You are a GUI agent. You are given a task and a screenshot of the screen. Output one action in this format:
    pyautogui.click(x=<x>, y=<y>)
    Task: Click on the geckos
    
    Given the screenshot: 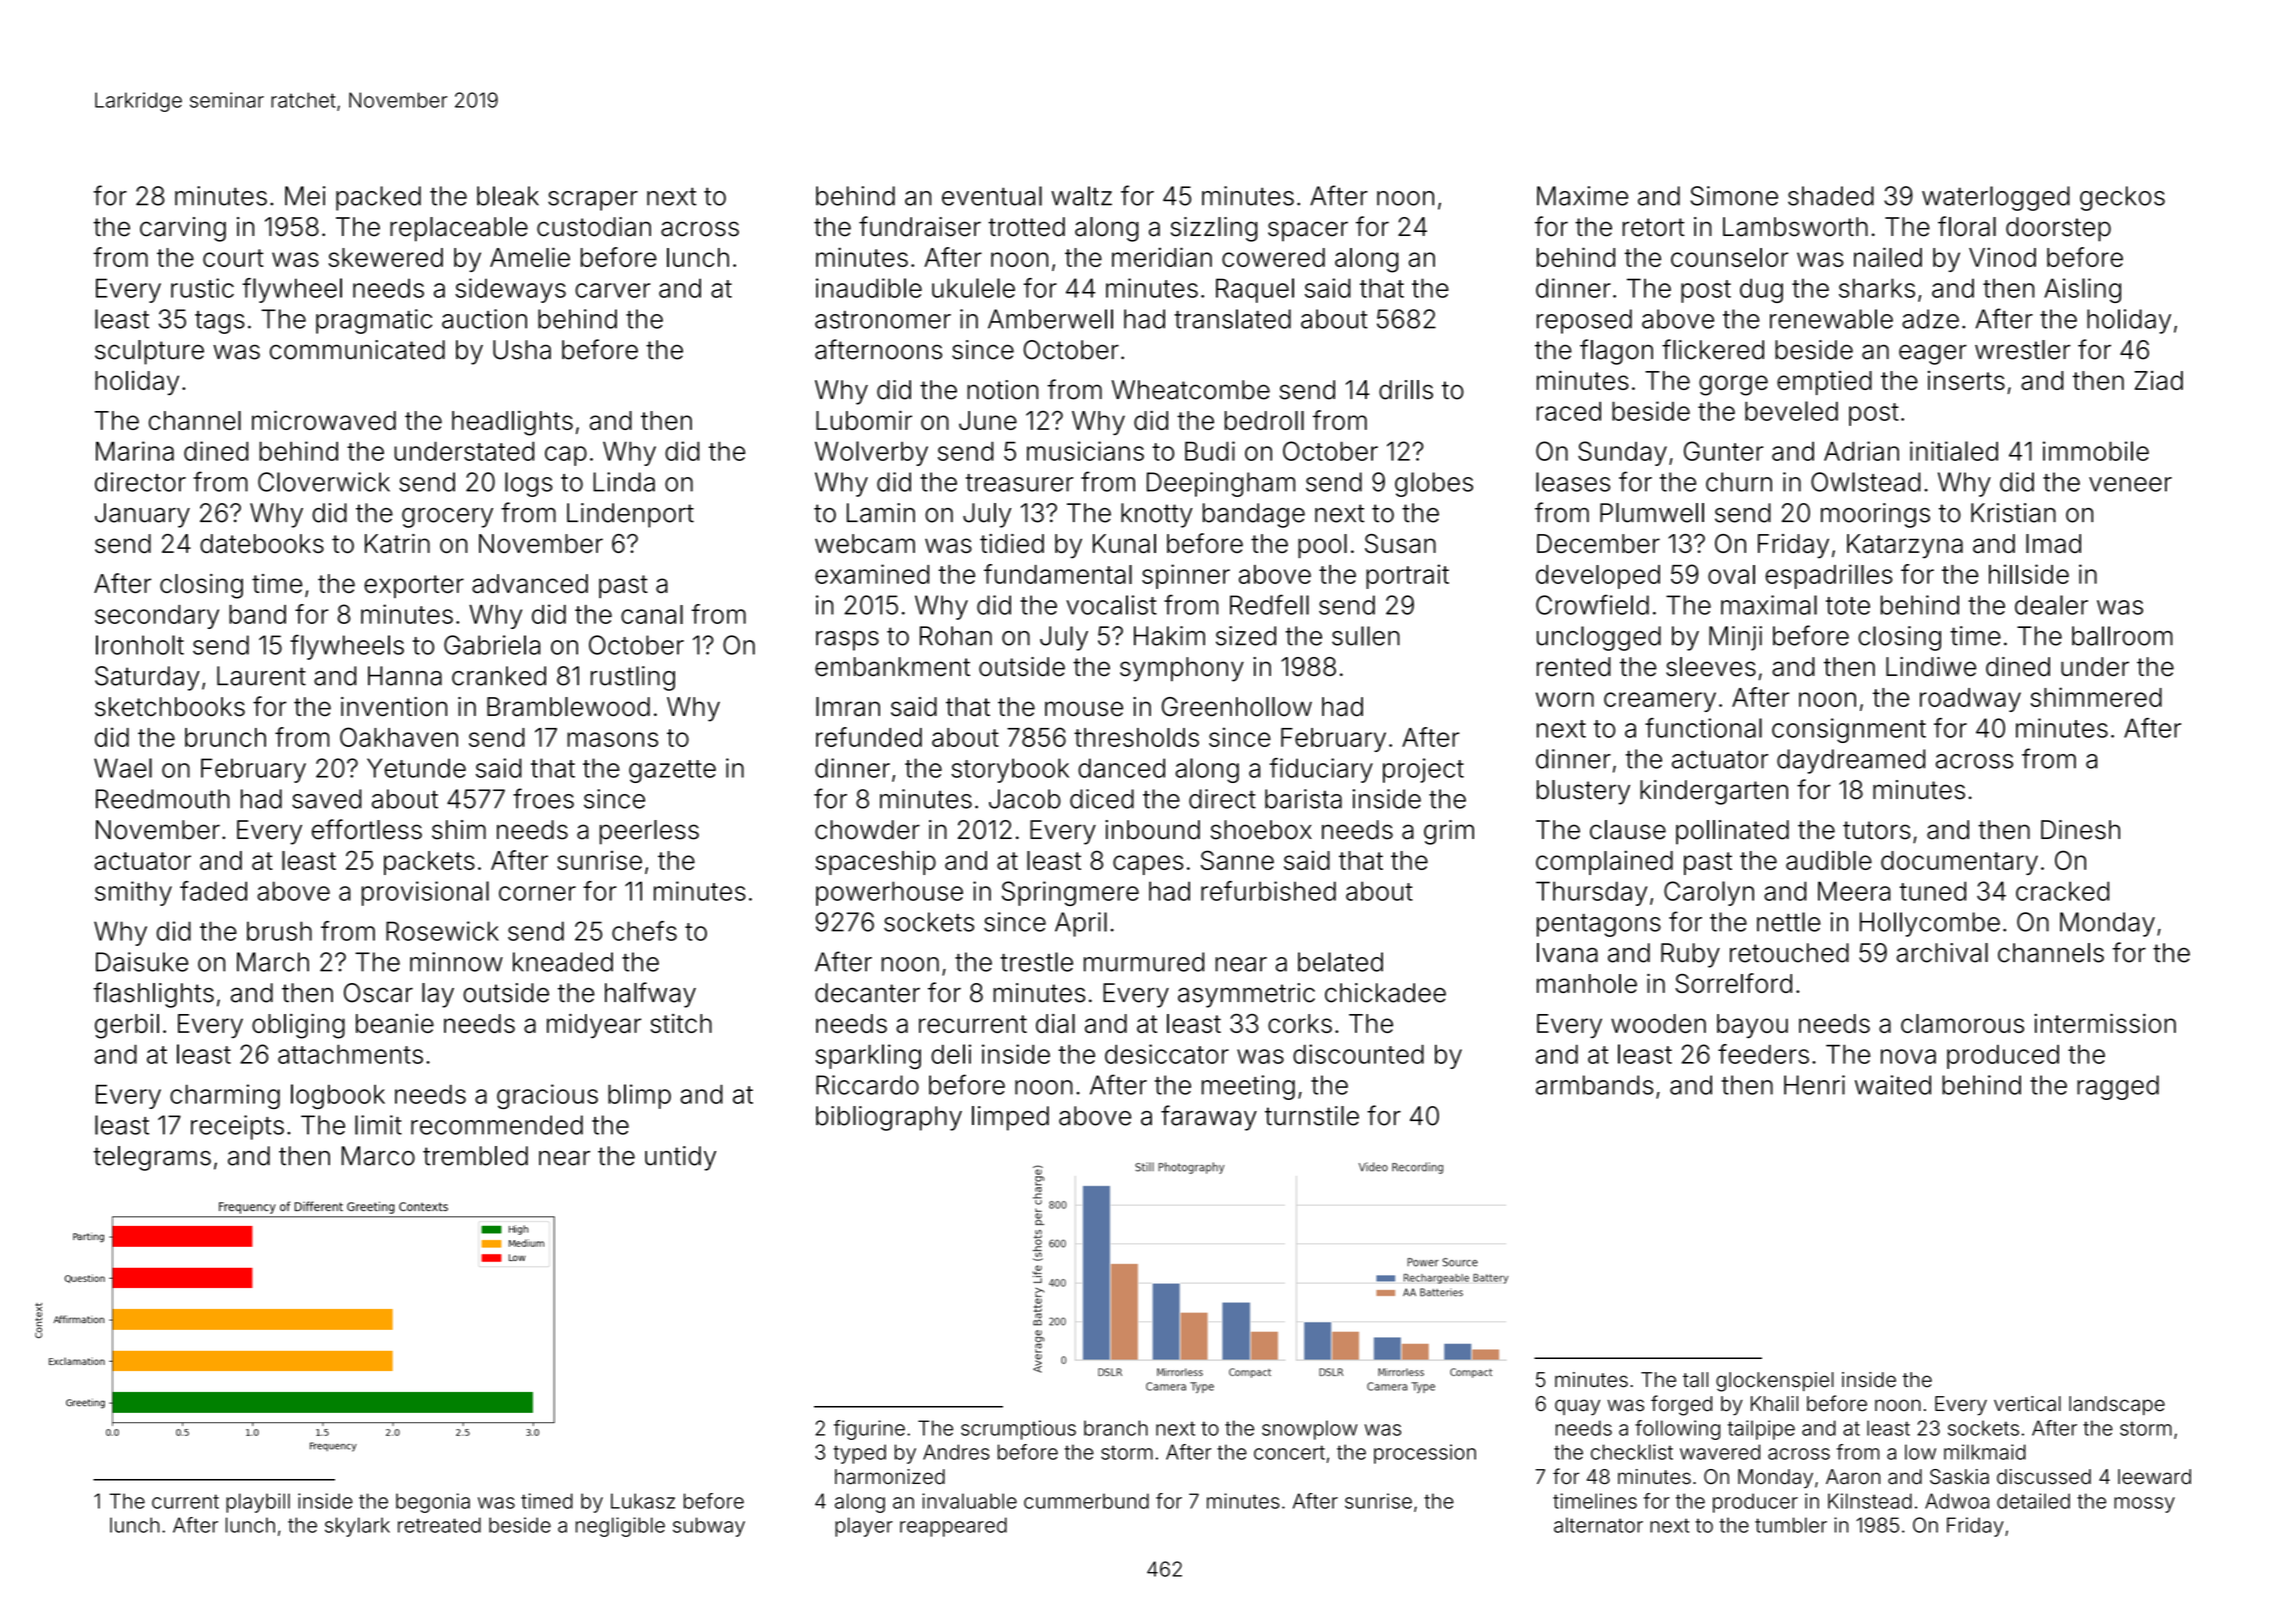 What is the action you would take?
    pyautogui.click(x=2122, y=198)
